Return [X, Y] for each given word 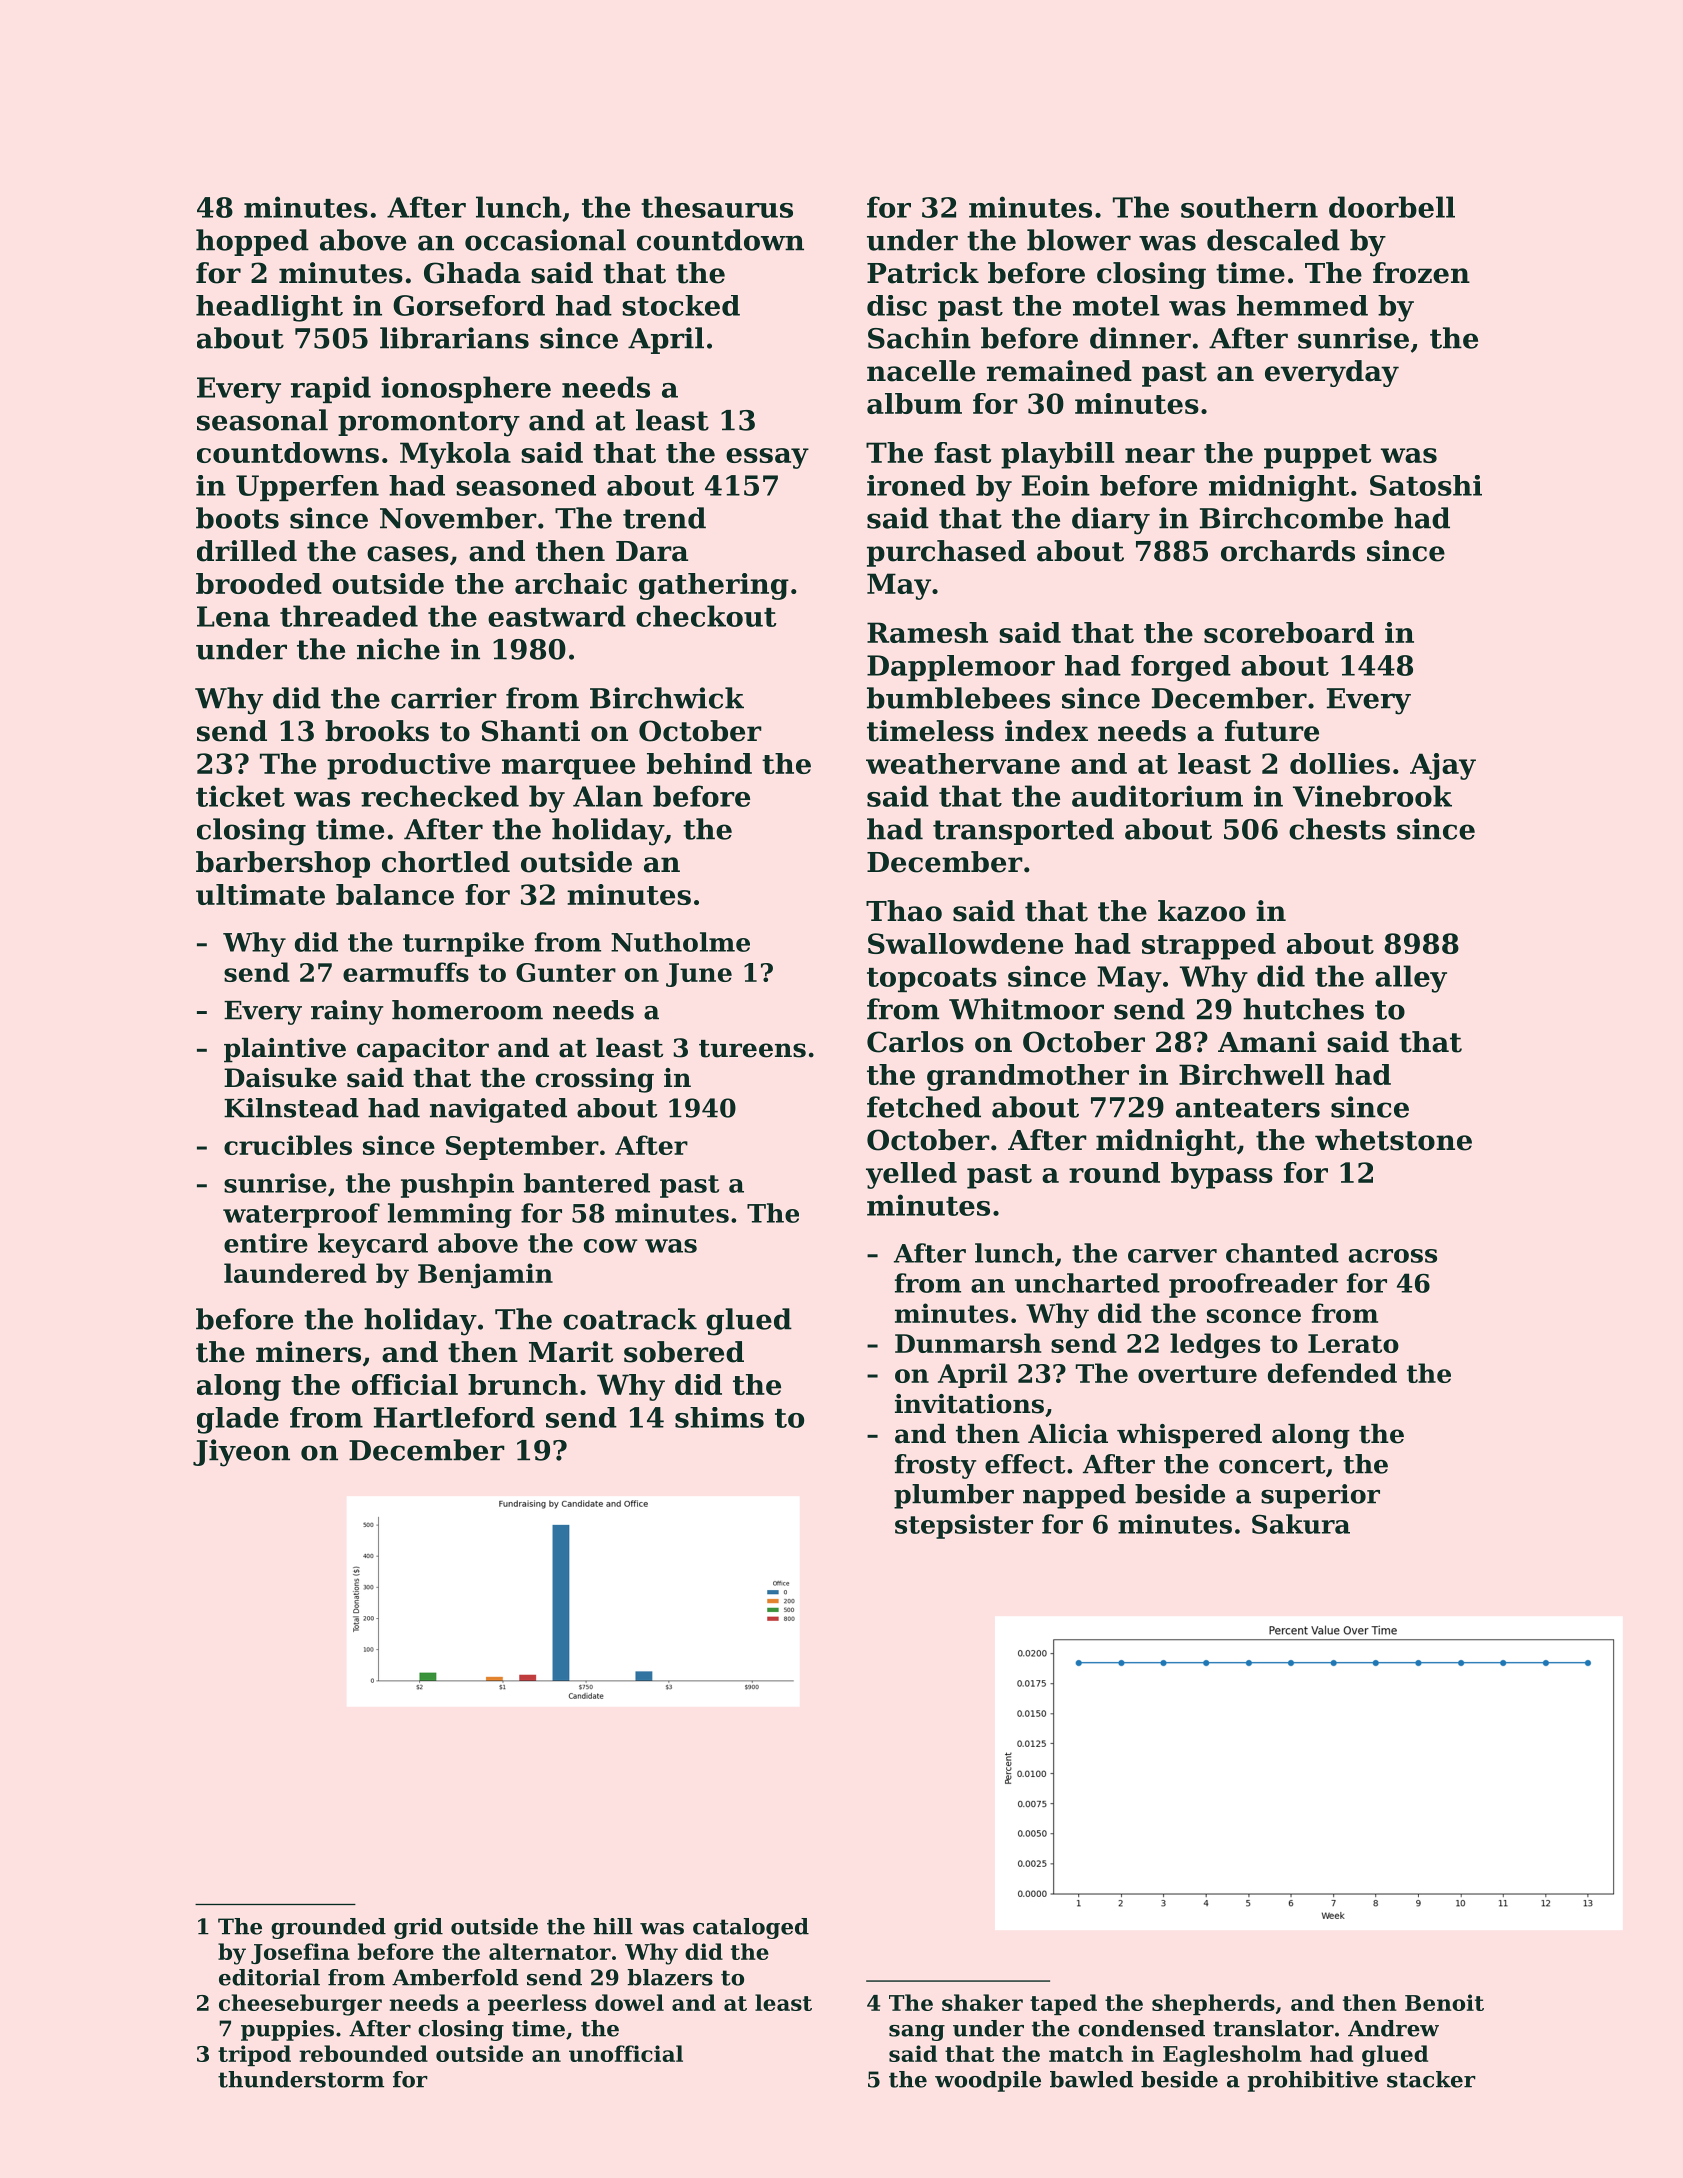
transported [1023, 831]
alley [1411, 979]
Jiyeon [241, 1453]
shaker [982, 2002]
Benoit [1444, 2002]
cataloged [751, 1928]
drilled [247, 551]
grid [418, 1928]
